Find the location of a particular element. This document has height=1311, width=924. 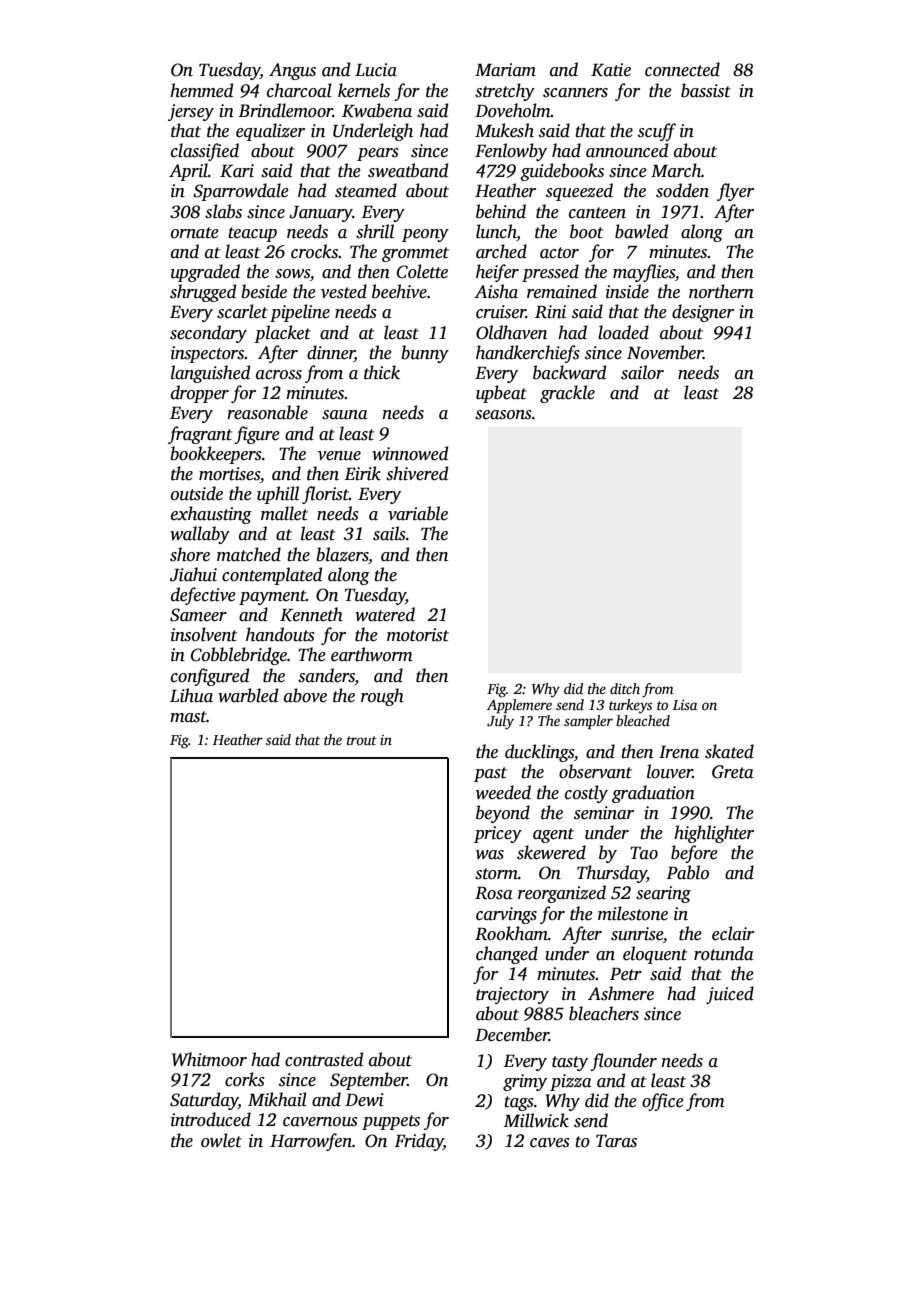

stretchy is located at coordinates (505, 92).
